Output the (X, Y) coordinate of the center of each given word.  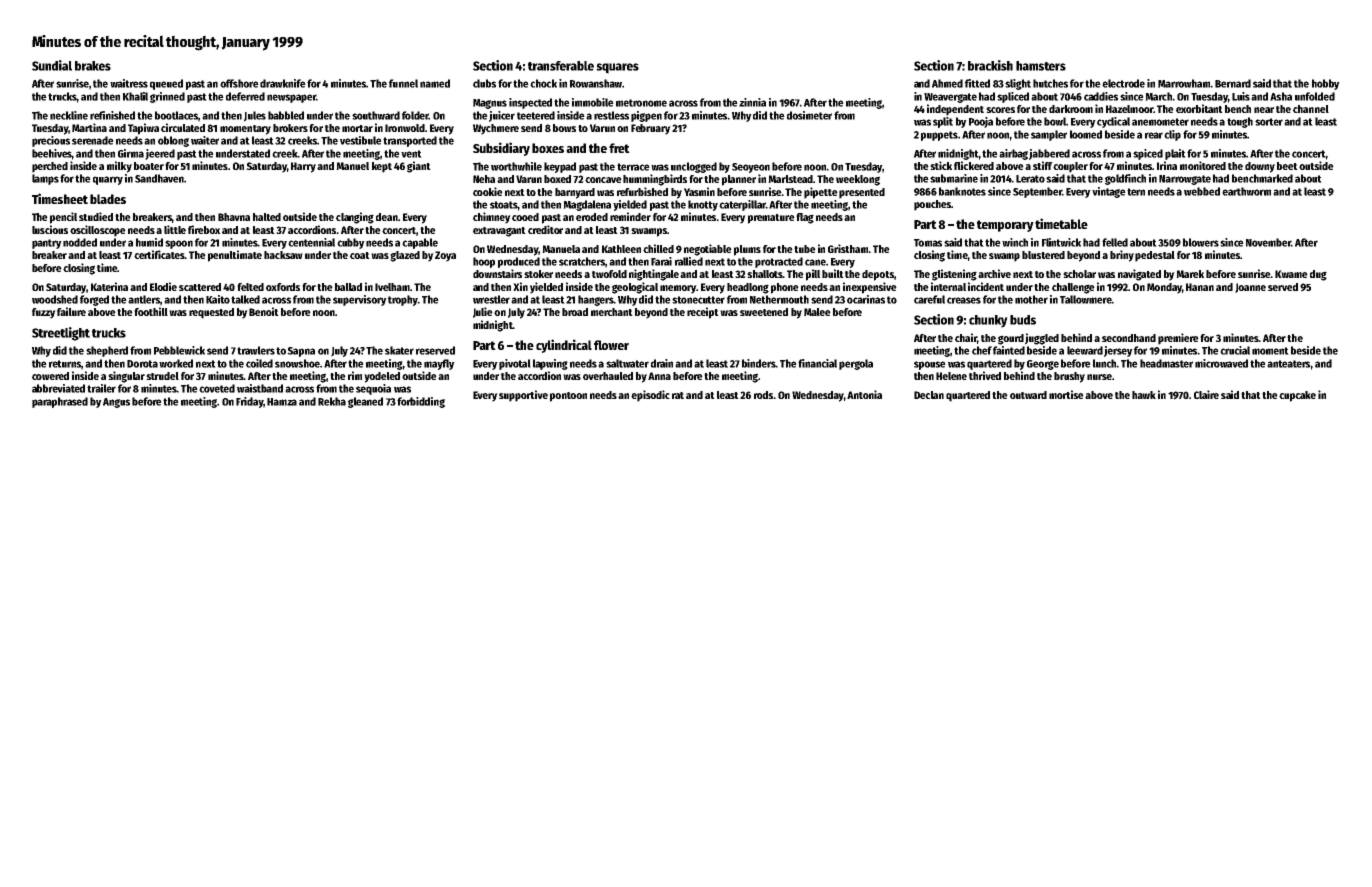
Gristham (848, 248)
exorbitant (1199, 108)
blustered (1043, 255)
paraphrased (60, 402)
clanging (355, 218)
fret (619, 148)
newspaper (291, 98)
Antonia (864, 394)
